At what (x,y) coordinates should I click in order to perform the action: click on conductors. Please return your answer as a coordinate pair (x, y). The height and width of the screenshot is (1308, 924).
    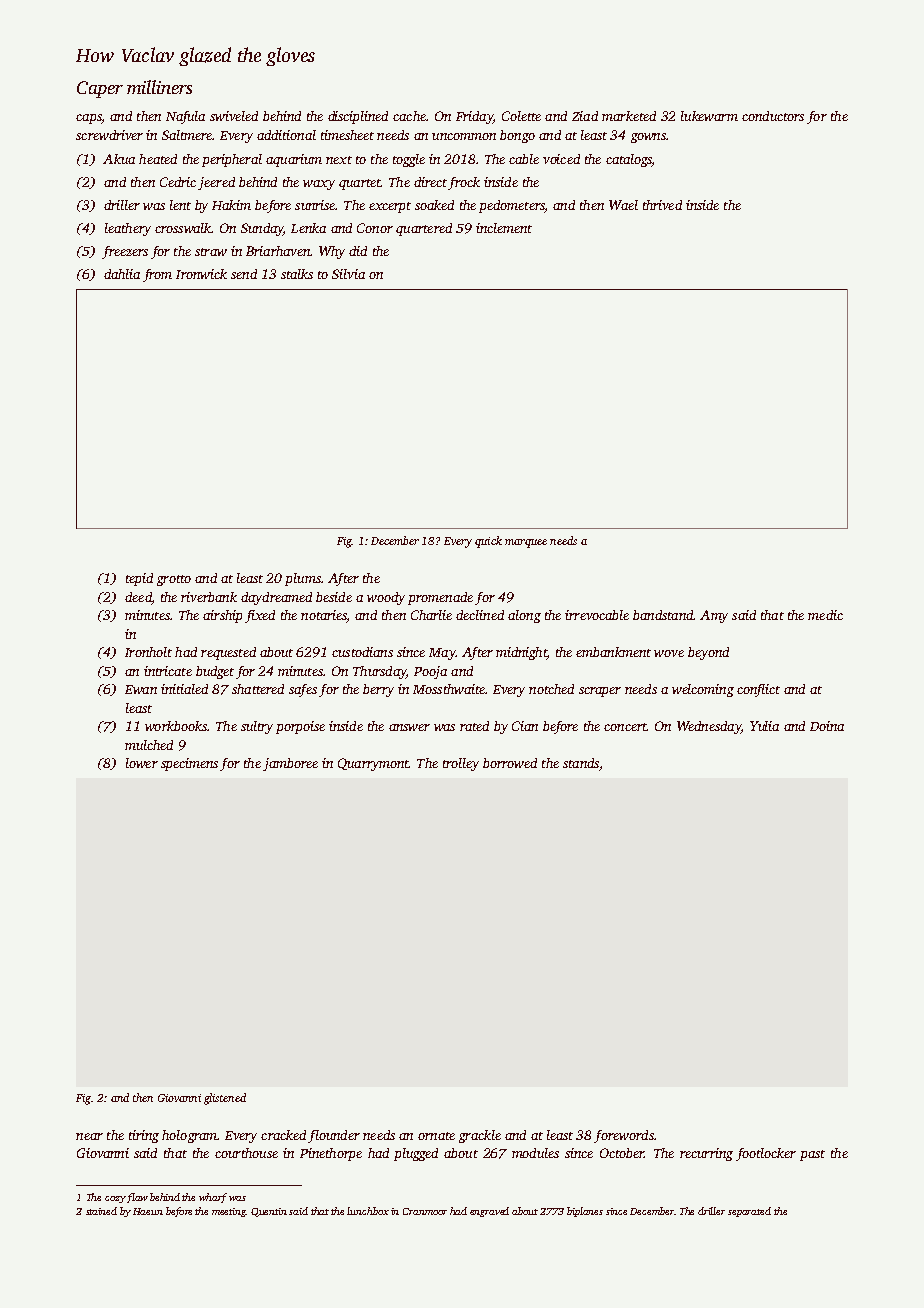
    Looking at the image, I should click on (773, 116).
